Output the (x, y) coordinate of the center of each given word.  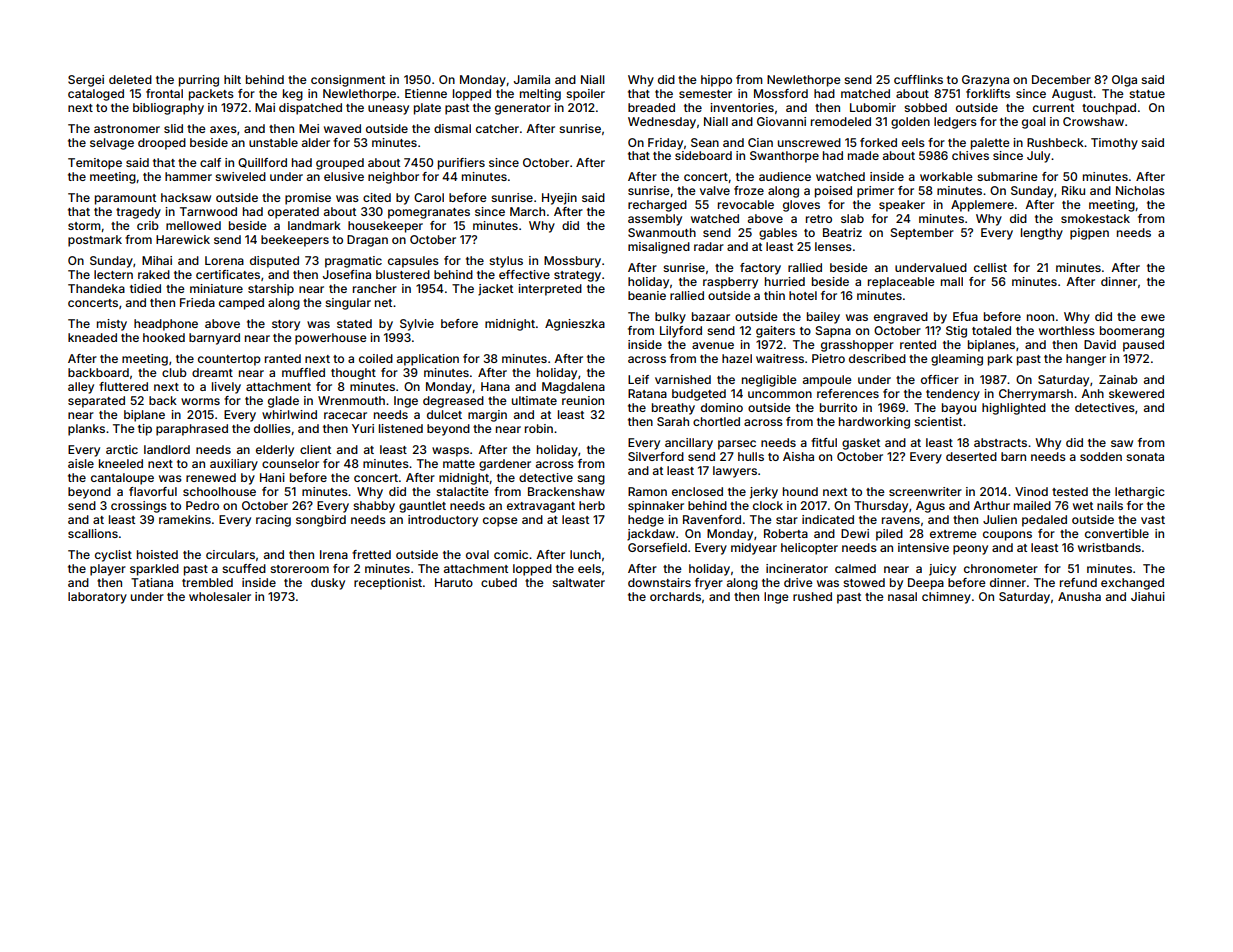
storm (84, 226)
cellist (990, 267)
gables (778, 234)
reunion (583, 400)
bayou (959, 409)
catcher (497, 128)
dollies (272, 428)
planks (86, 430)
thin (774, 295)
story (286, 325)
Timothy (1114, 144)
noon (1040, 317)
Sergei (86, 81)
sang (591, 480)
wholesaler (220, 596)
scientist (938, 421)
